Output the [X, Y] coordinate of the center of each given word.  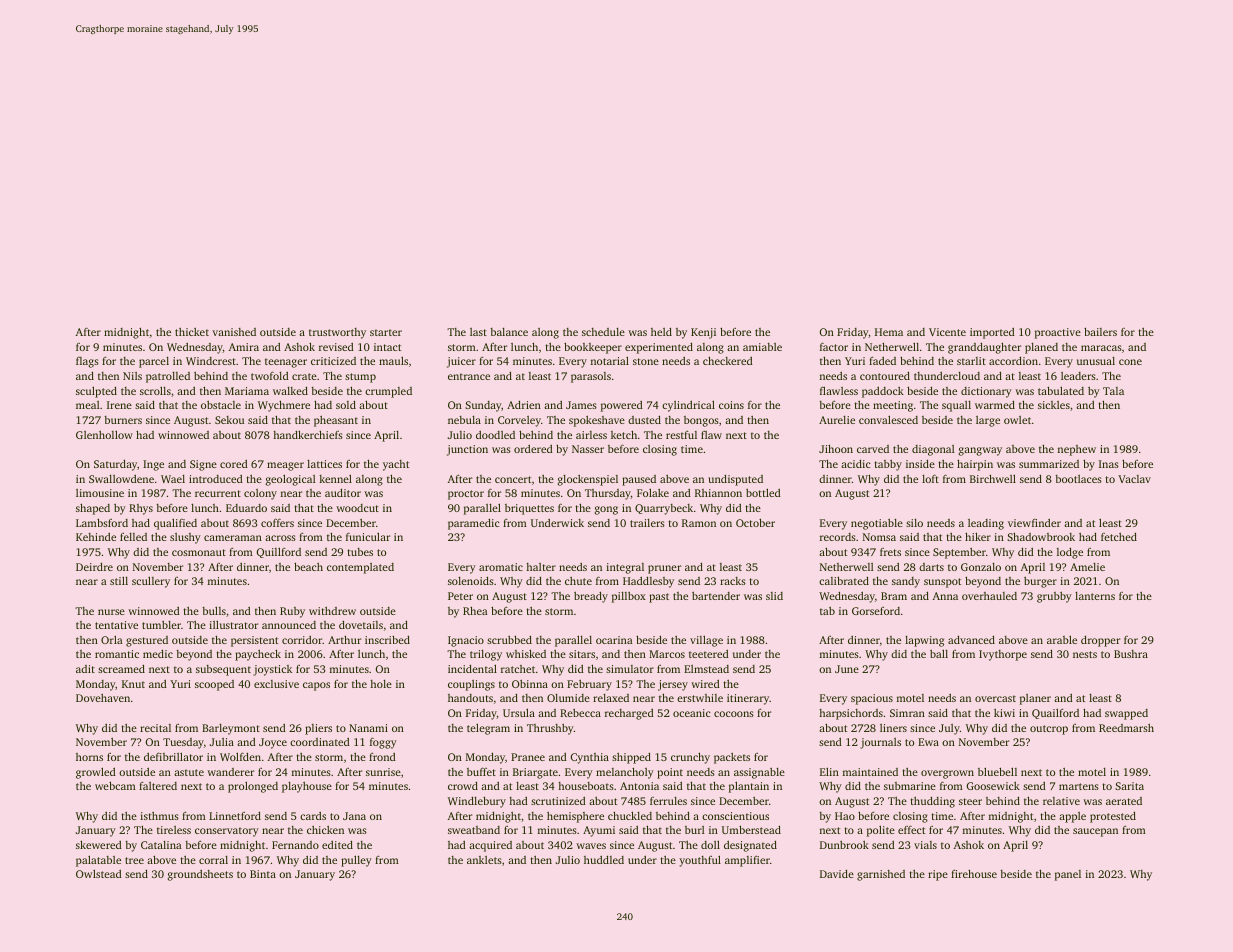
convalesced [888, 419]
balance [509, 332]
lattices [324, 464]
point [670, 773]
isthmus [159, 816]
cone [1130, 362]
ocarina [614, 640]
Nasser [588, 449]
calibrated [844, 580]
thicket [192, 332]
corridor [302, 640]
